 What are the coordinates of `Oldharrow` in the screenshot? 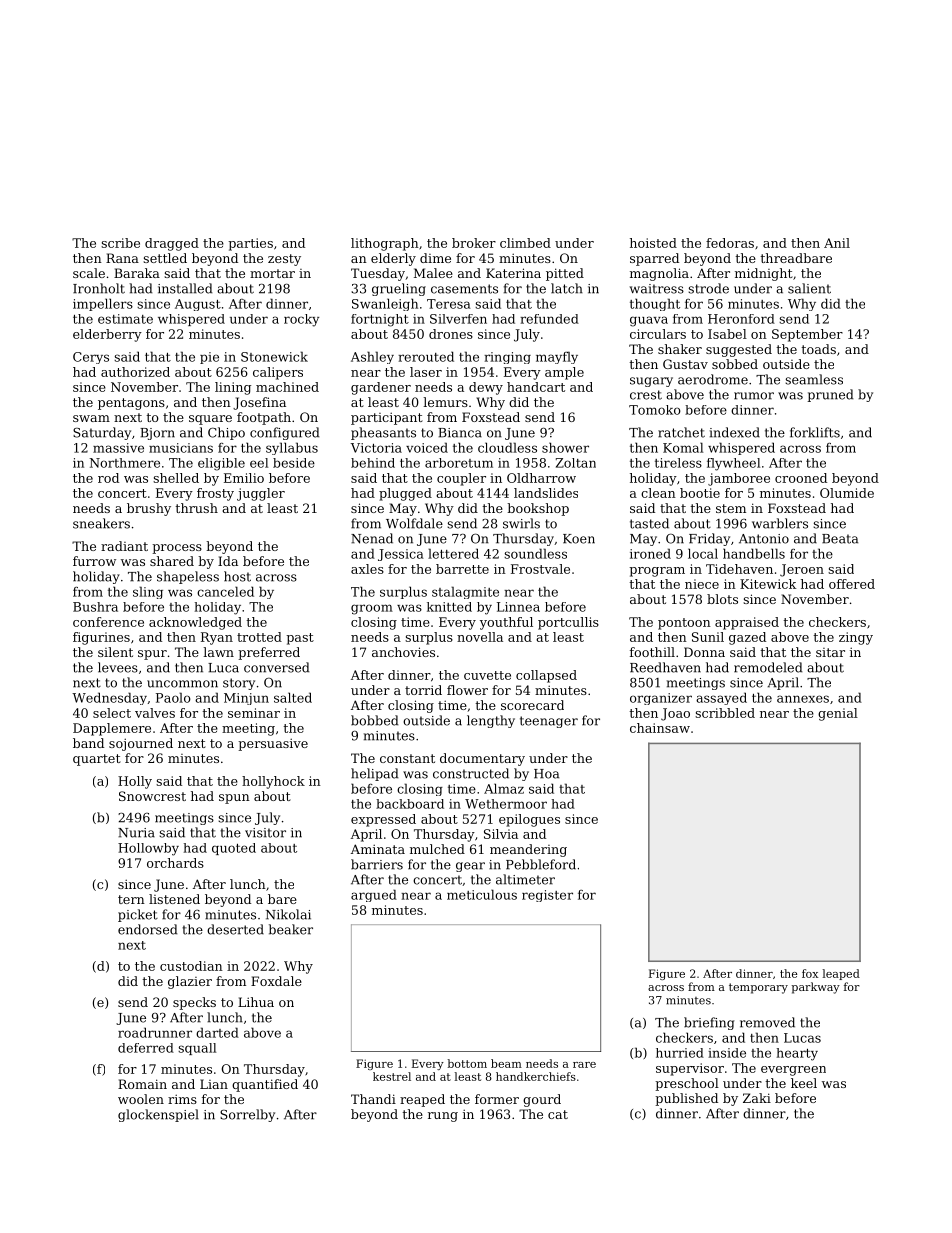 It's located at (541, 478).
